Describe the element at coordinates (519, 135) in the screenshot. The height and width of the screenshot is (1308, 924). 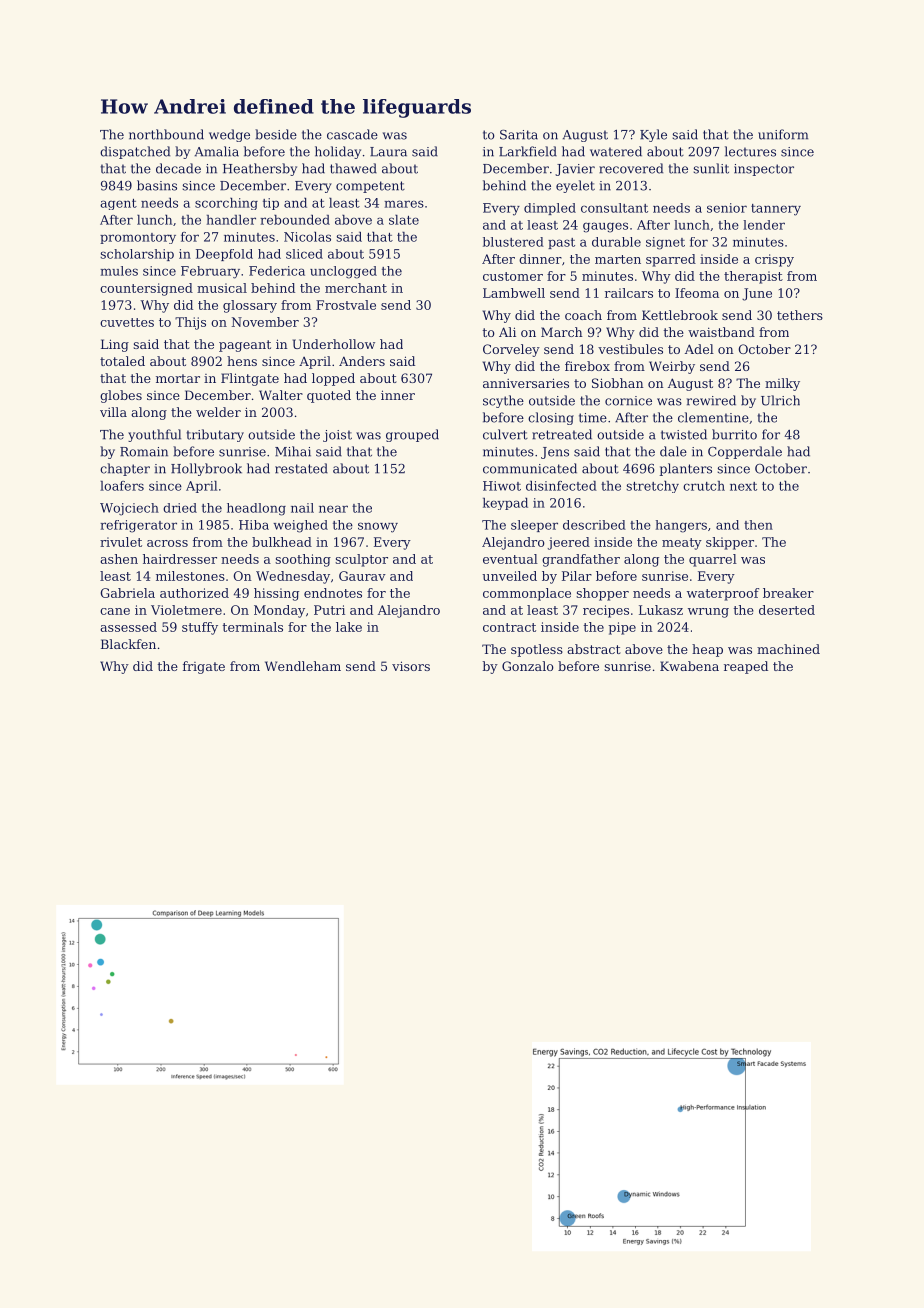
I see `Sarita` at that location.
